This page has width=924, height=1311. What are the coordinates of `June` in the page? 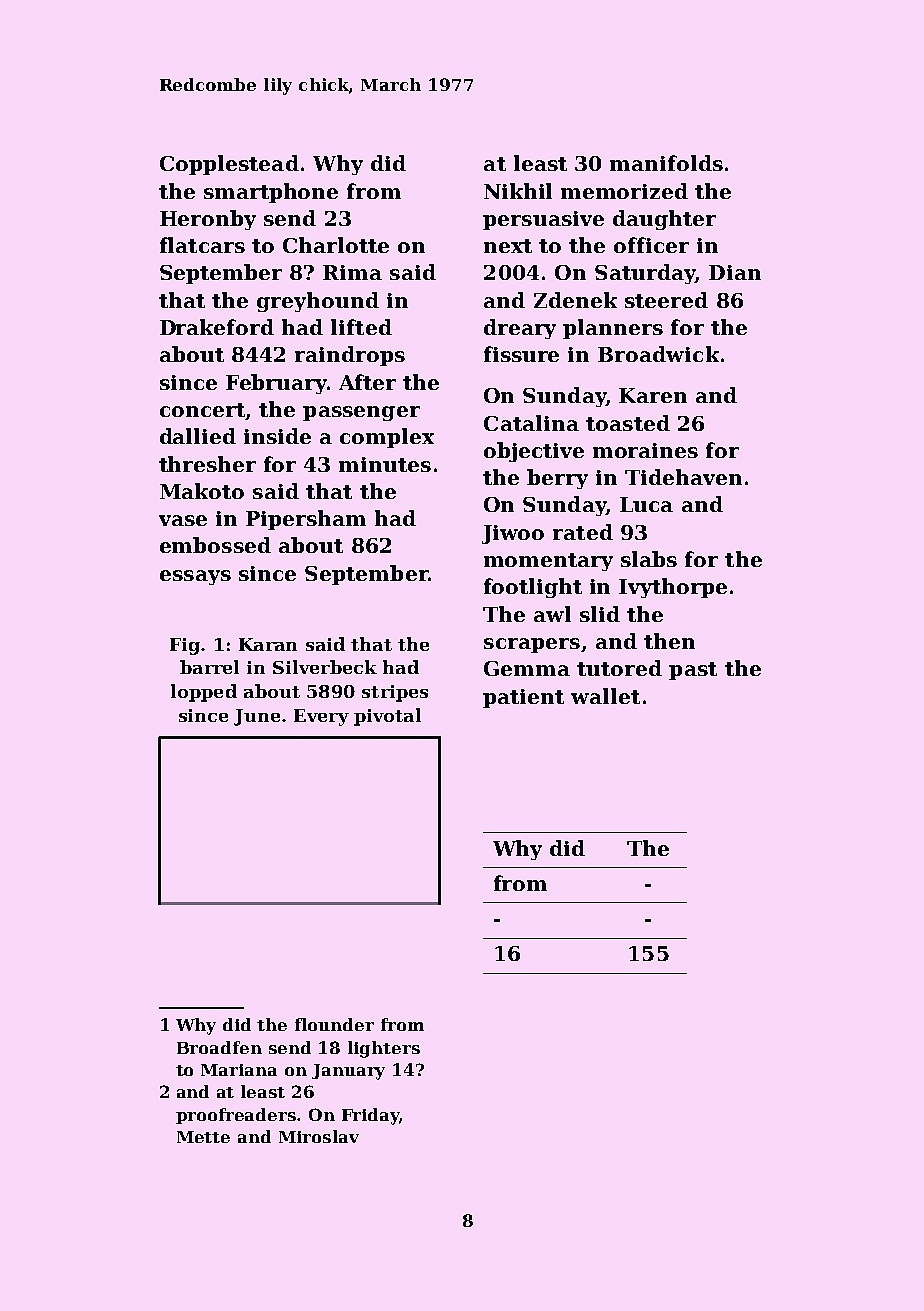 It's located at (257, 717).
